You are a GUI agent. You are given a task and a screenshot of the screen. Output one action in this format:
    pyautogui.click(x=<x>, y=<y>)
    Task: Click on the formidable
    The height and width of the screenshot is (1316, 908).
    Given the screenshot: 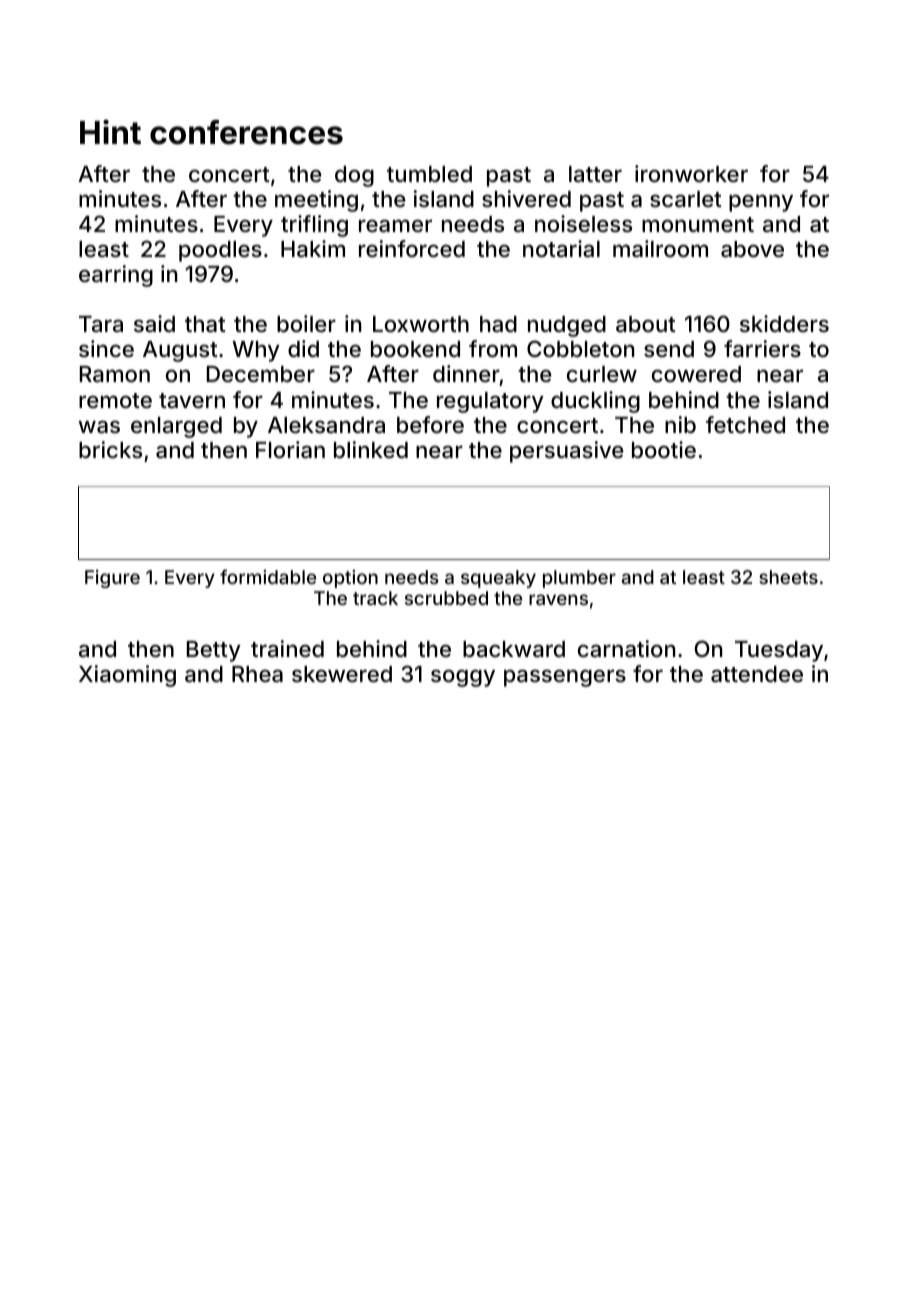 What is the action you would take?
    pyautogui.click(x=268, y=576)
